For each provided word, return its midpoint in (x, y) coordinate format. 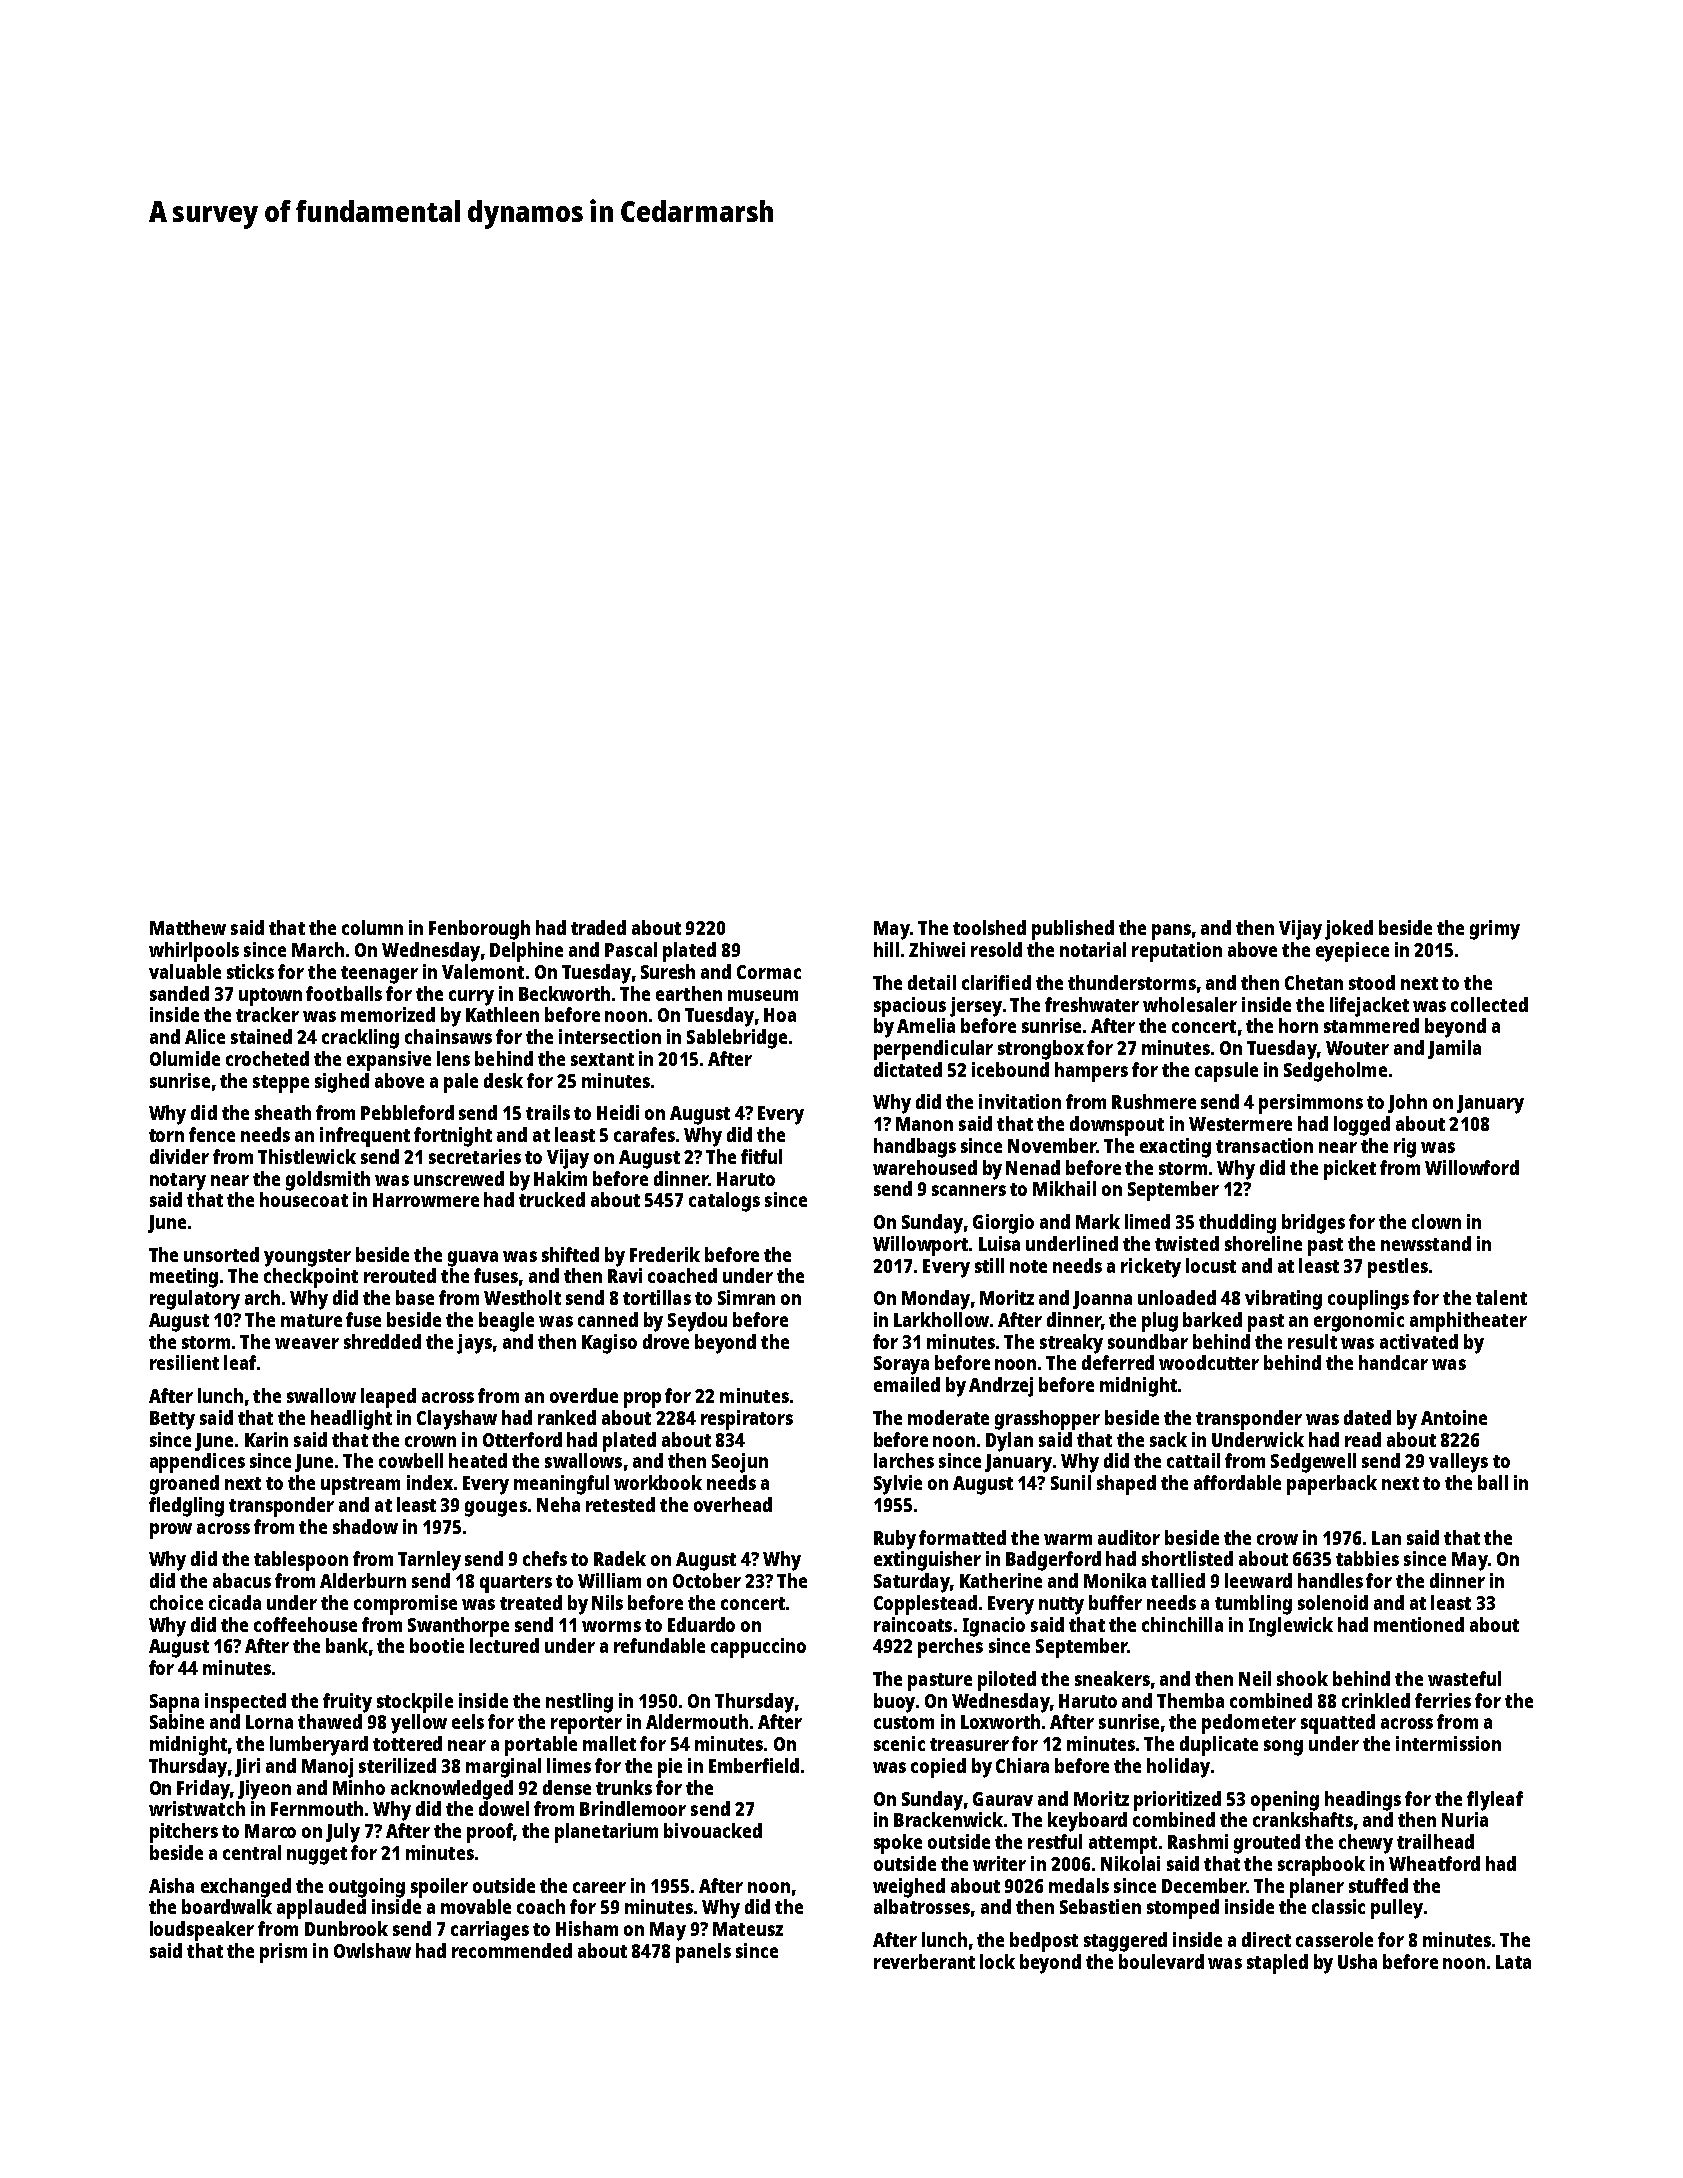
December (1204, 1885)
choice (176, 1602)
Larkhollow (941, 1319)
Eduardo (701, 1624)
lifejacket (1369, 1007)
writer (999, 1863)
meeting (184, 1278)
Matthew (188, 927)
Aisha (171, 1885)
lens (453, 1058)
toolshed (989, 927)
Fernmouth (317, 1808)
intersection (610, 1036)
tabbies (1367, 1558)
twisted (1187, 1243)
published (1073, 930)
